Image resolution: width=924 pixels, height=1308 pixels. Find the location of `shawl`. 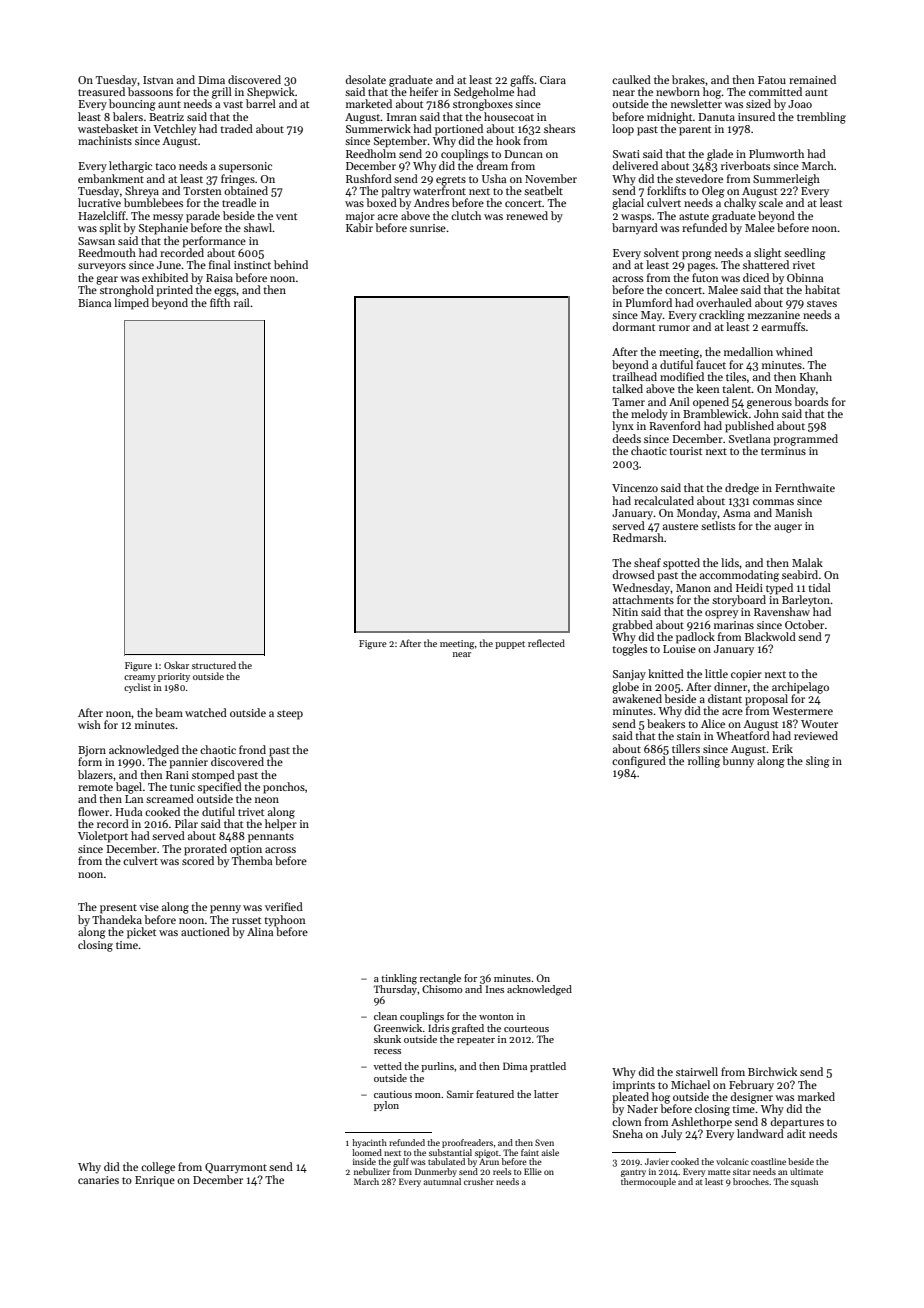

shawl is located at coordinates (258, 227).
